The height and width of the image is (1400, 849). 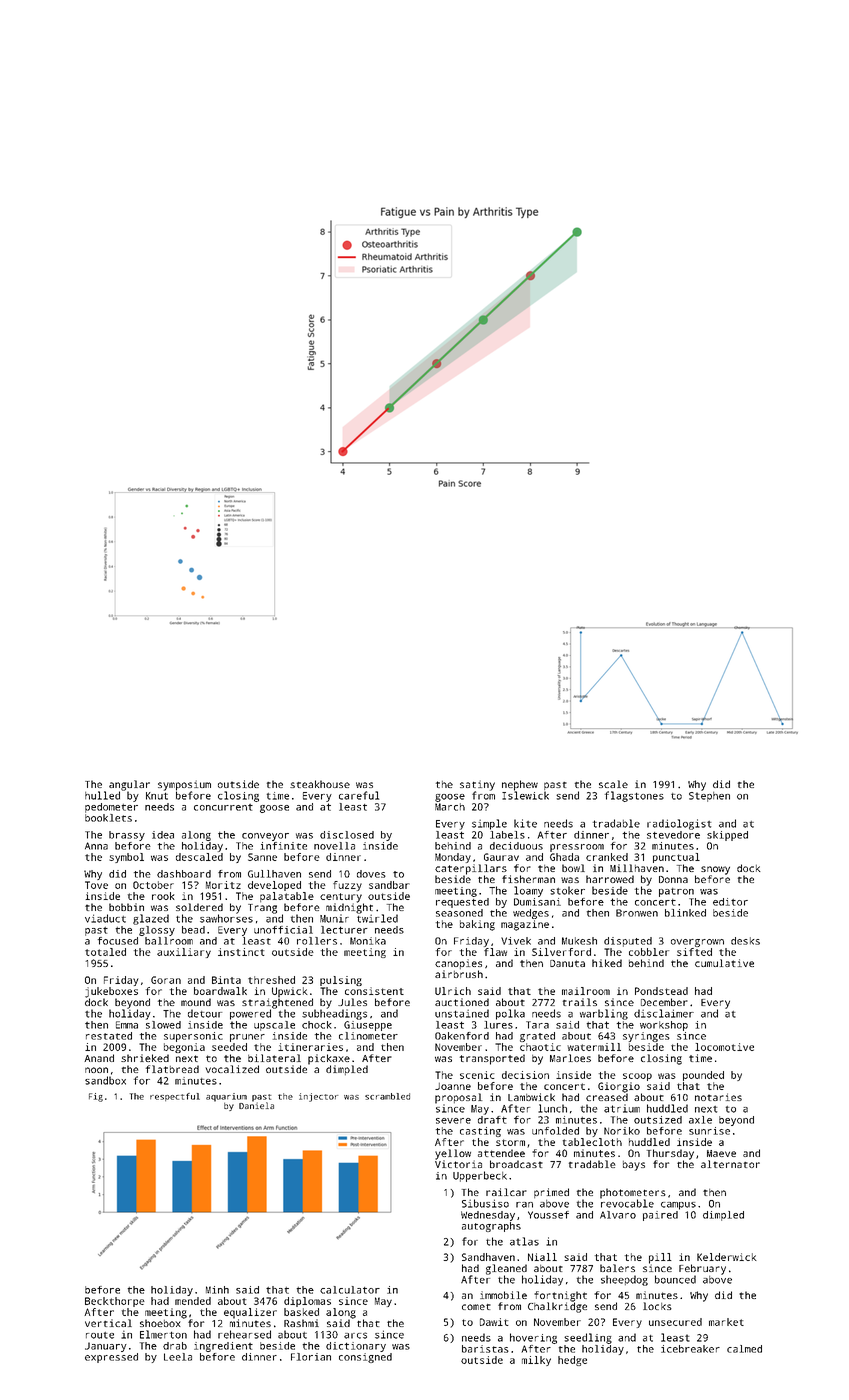 What do you see at coordinates (184, 785) in the image?
I see `symposium` at bounding box center [184, 785].
